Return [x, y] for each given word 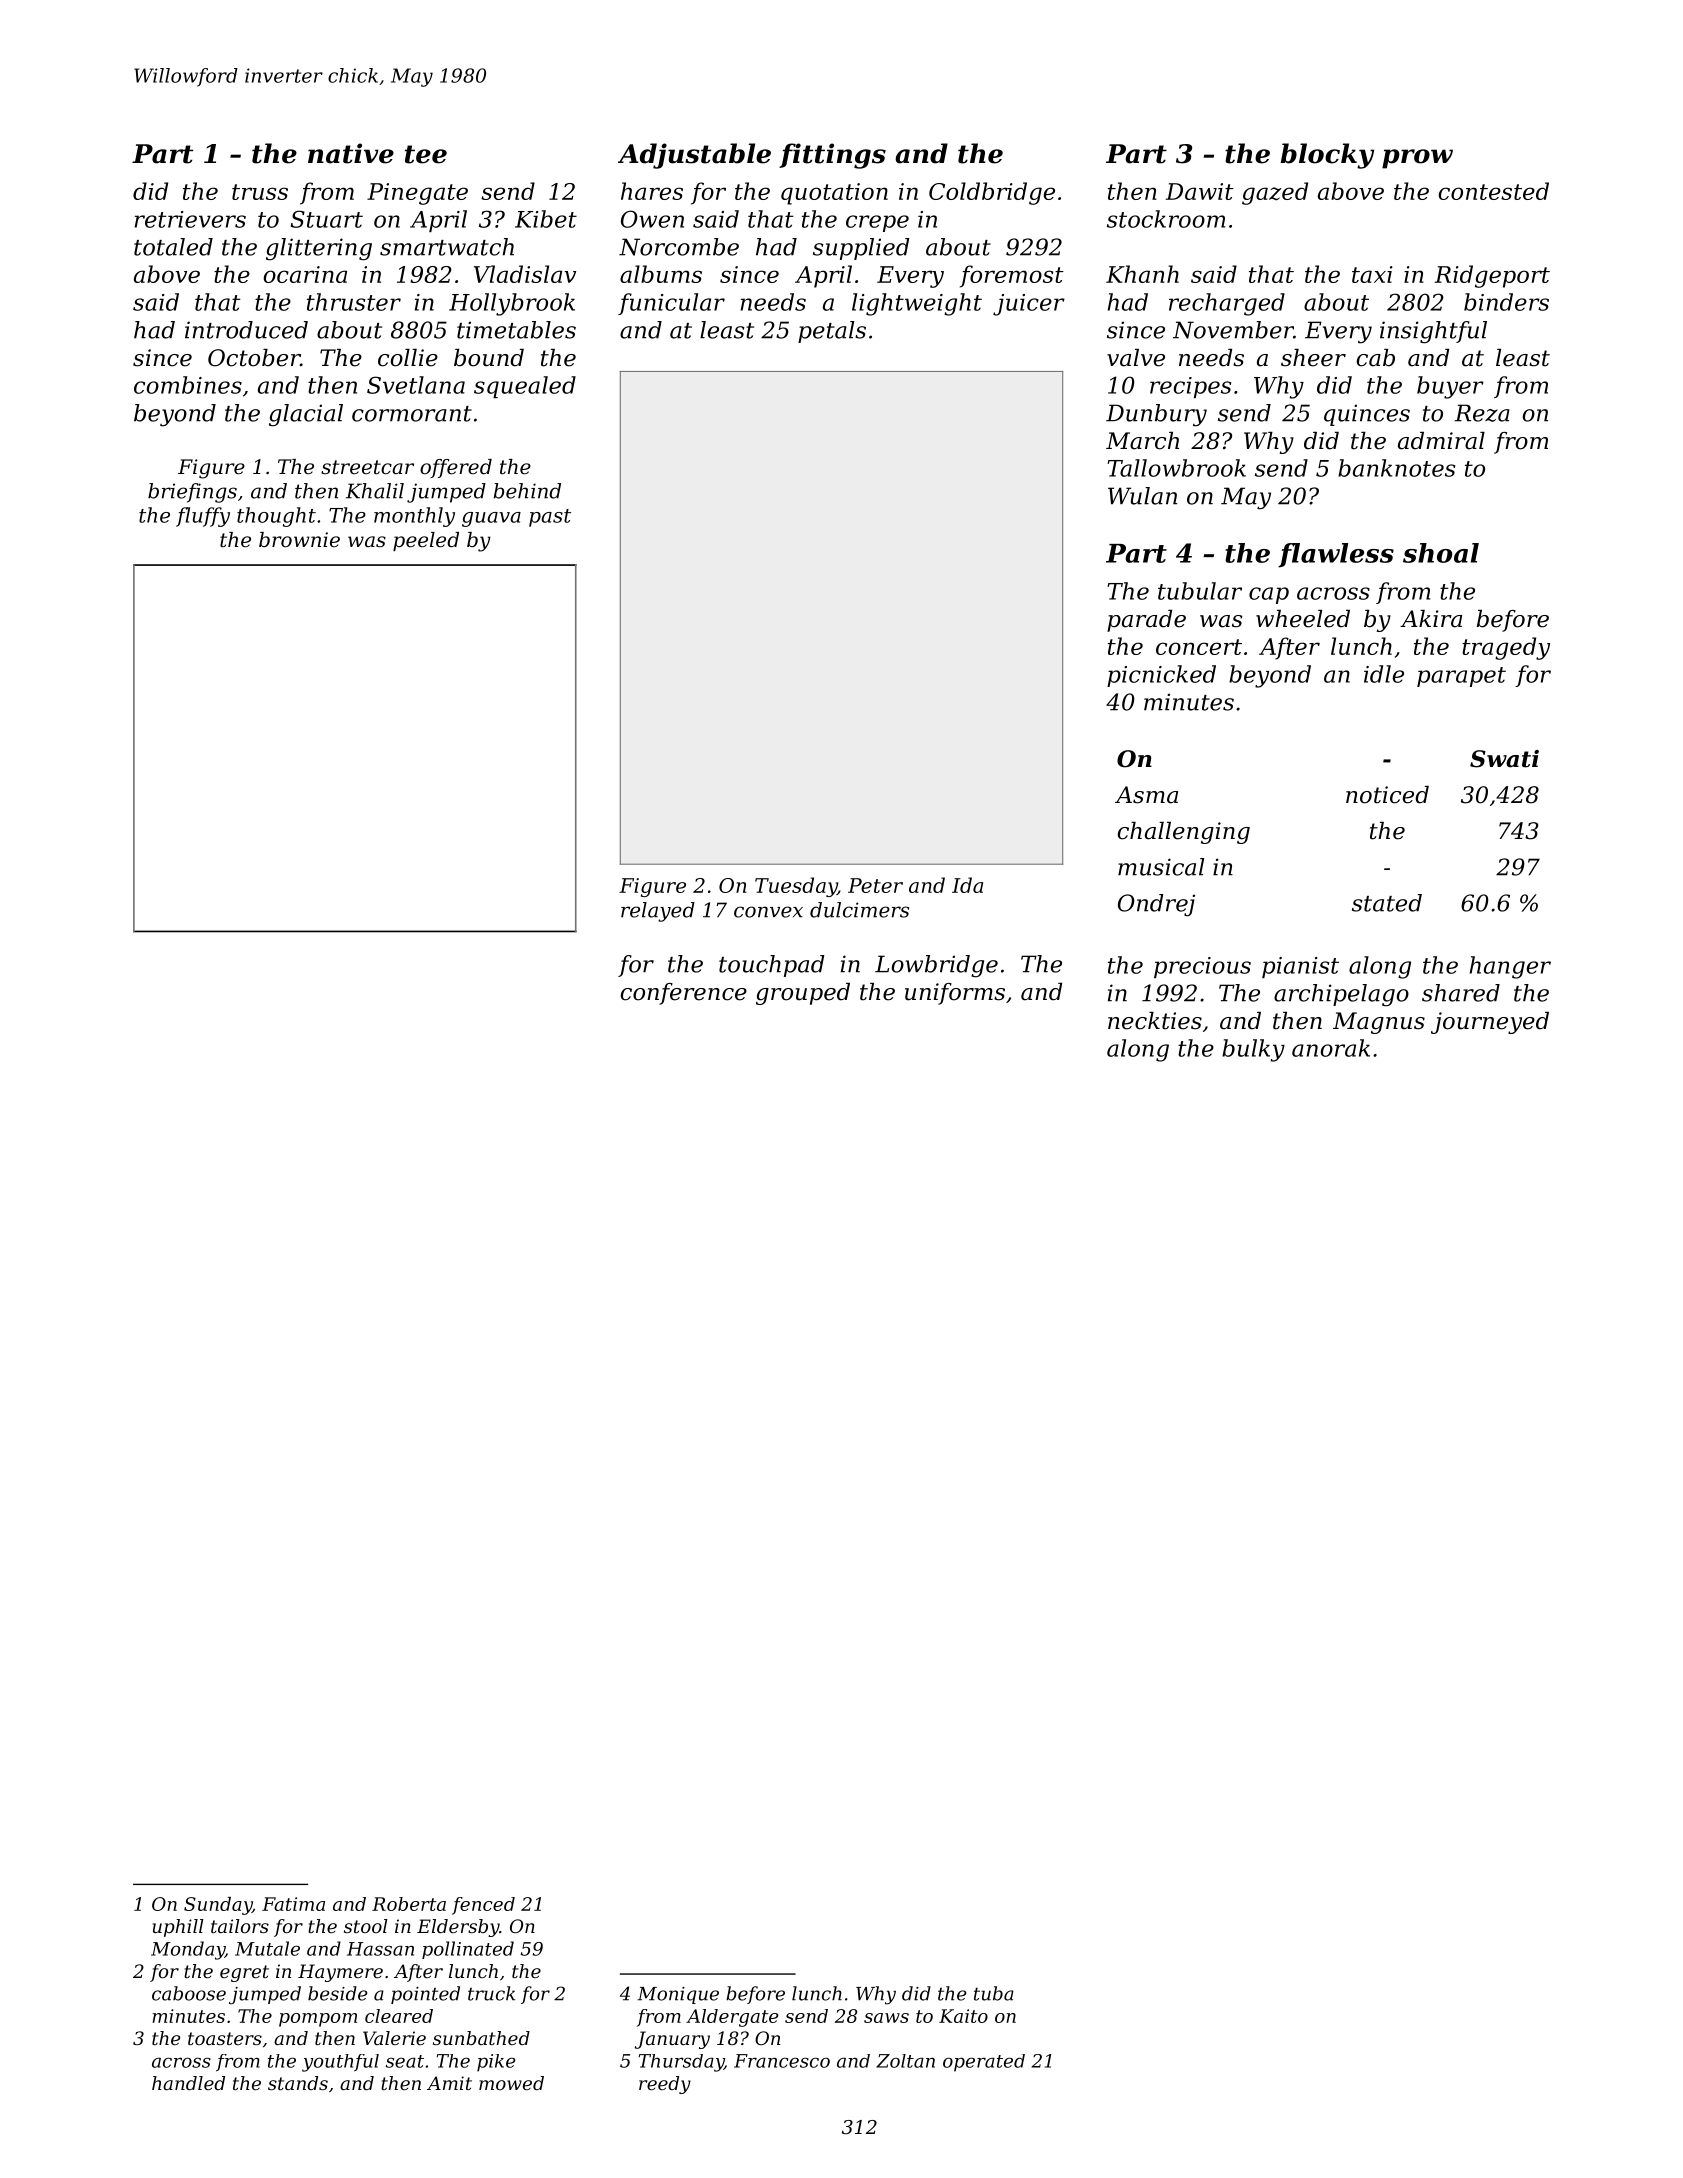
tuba [994, 1993]
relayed [658, 912]
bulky [1253, 1050]
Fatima [293, 1904]
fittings [832, 156]
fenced [483, 1906]
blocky [1327, 156]
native [351, 153]
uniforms [955, 994]
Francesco [782, 2061]
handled [188, 2083]
